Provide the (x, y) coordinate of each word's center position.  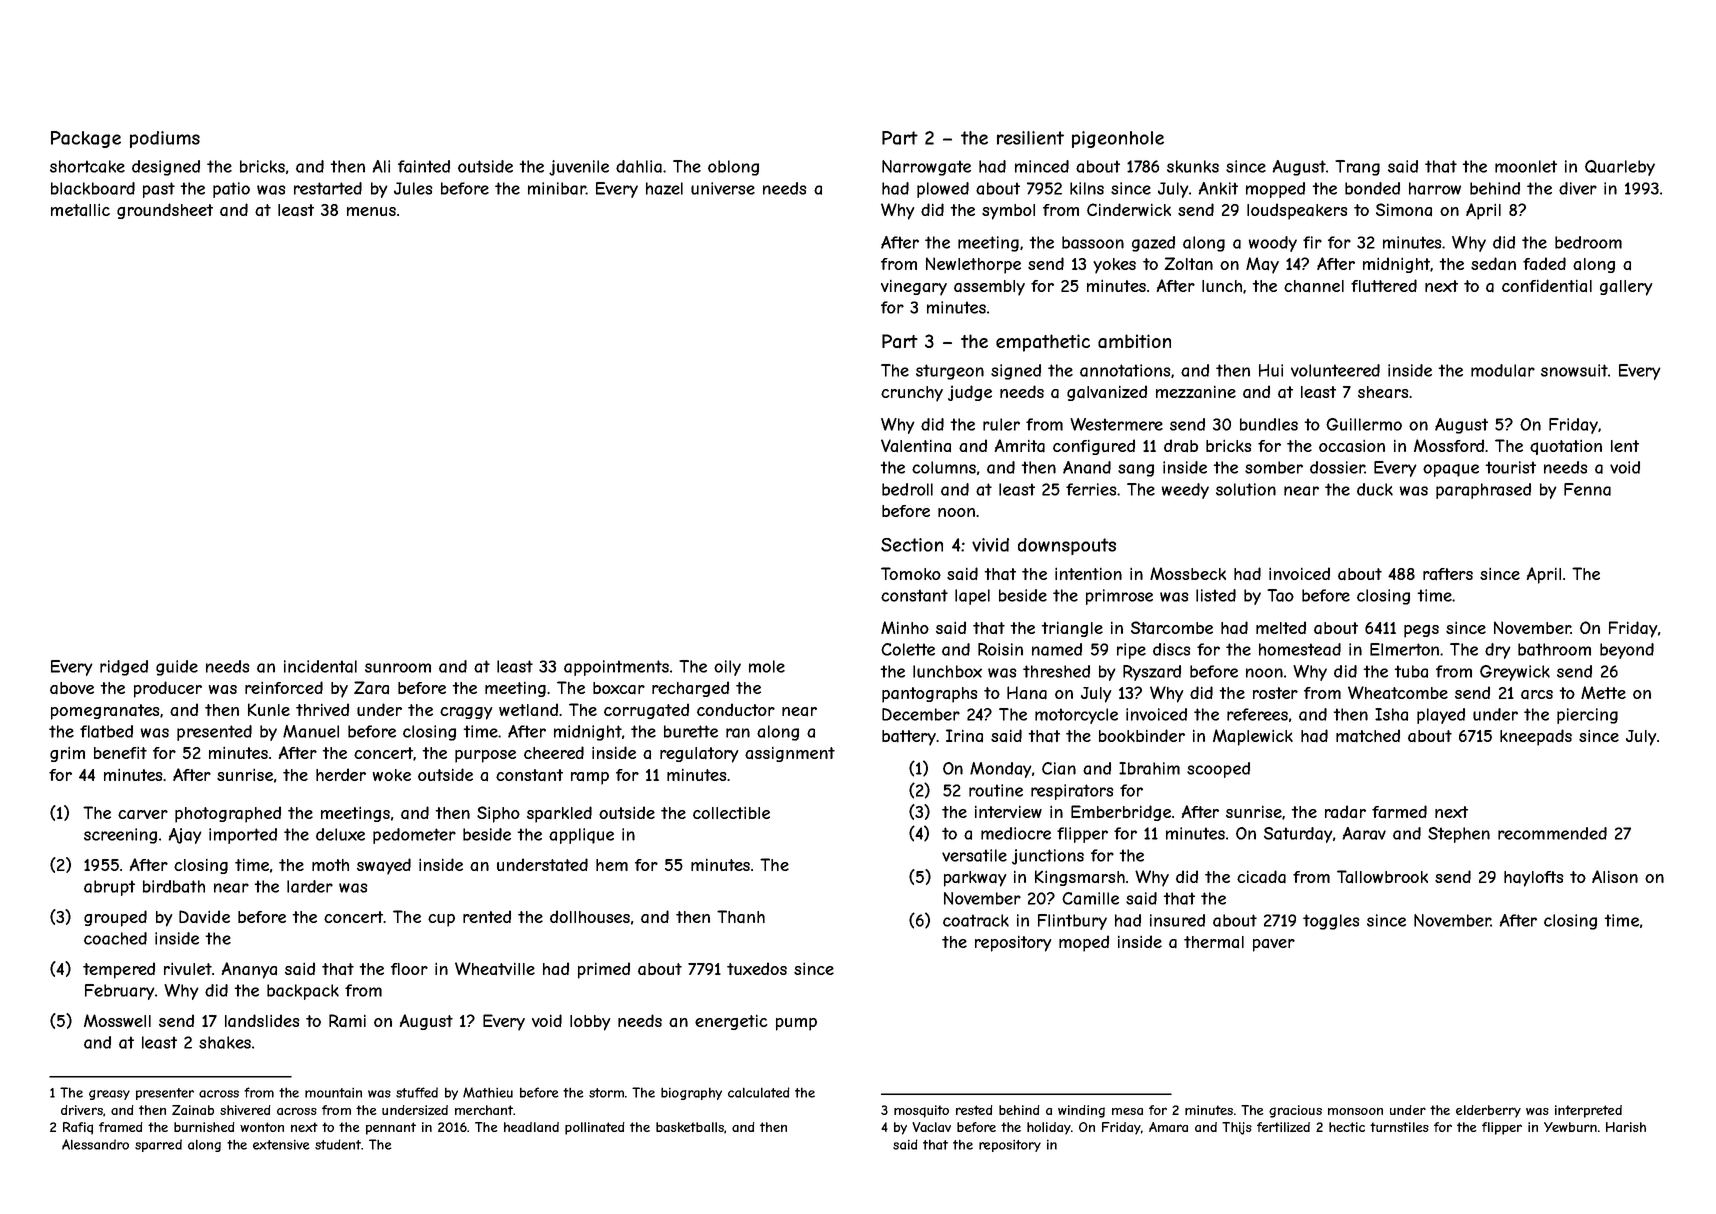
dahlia (639, 166)
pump (796, 1024)
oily (727, 668)
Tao (1280, 595)
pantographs (929, 695)
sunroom (398, 668)
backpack (303, 992)
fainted (424, 166)
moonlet (1526, 166)
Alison (1615, 876)
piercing (1587, 716)
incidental (320, 666)
